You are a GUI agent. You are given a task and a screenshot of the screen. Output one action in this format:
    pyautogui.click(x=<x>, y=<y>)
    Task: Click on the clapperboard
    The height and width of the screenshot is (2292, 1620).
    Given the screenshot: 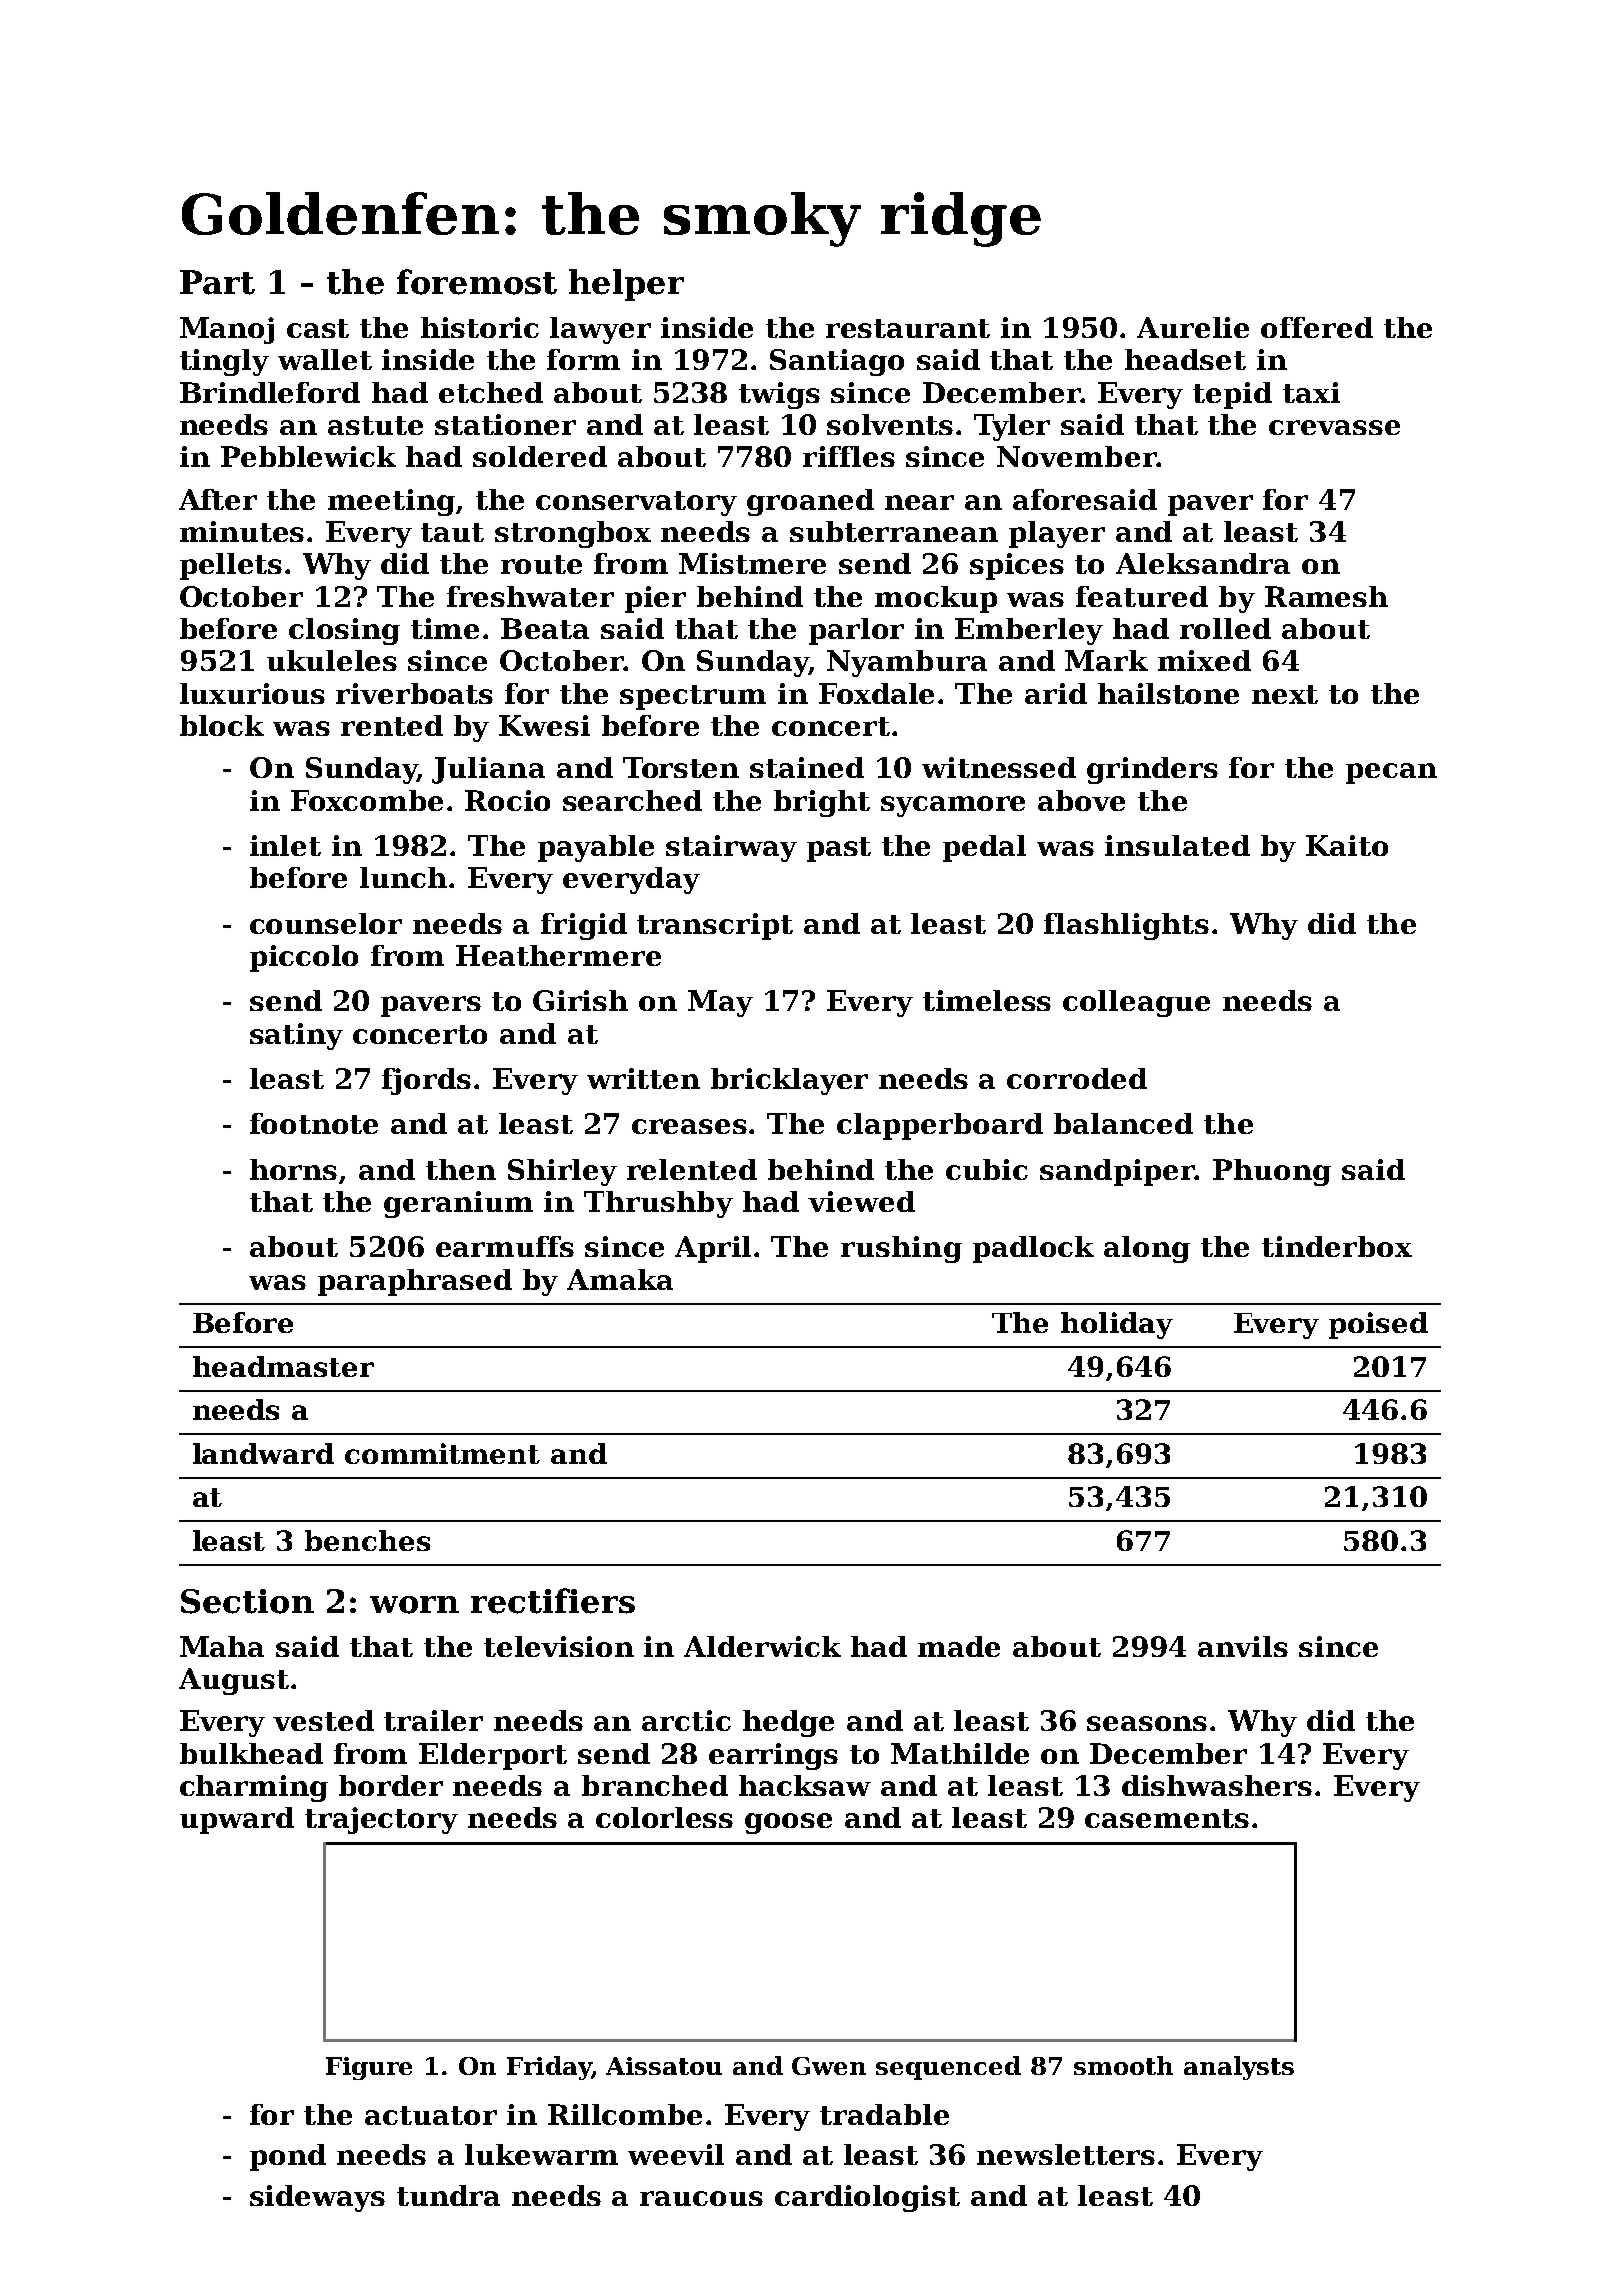 What is the action you would take?
    pyautogui.click(x=940, y=1126)
